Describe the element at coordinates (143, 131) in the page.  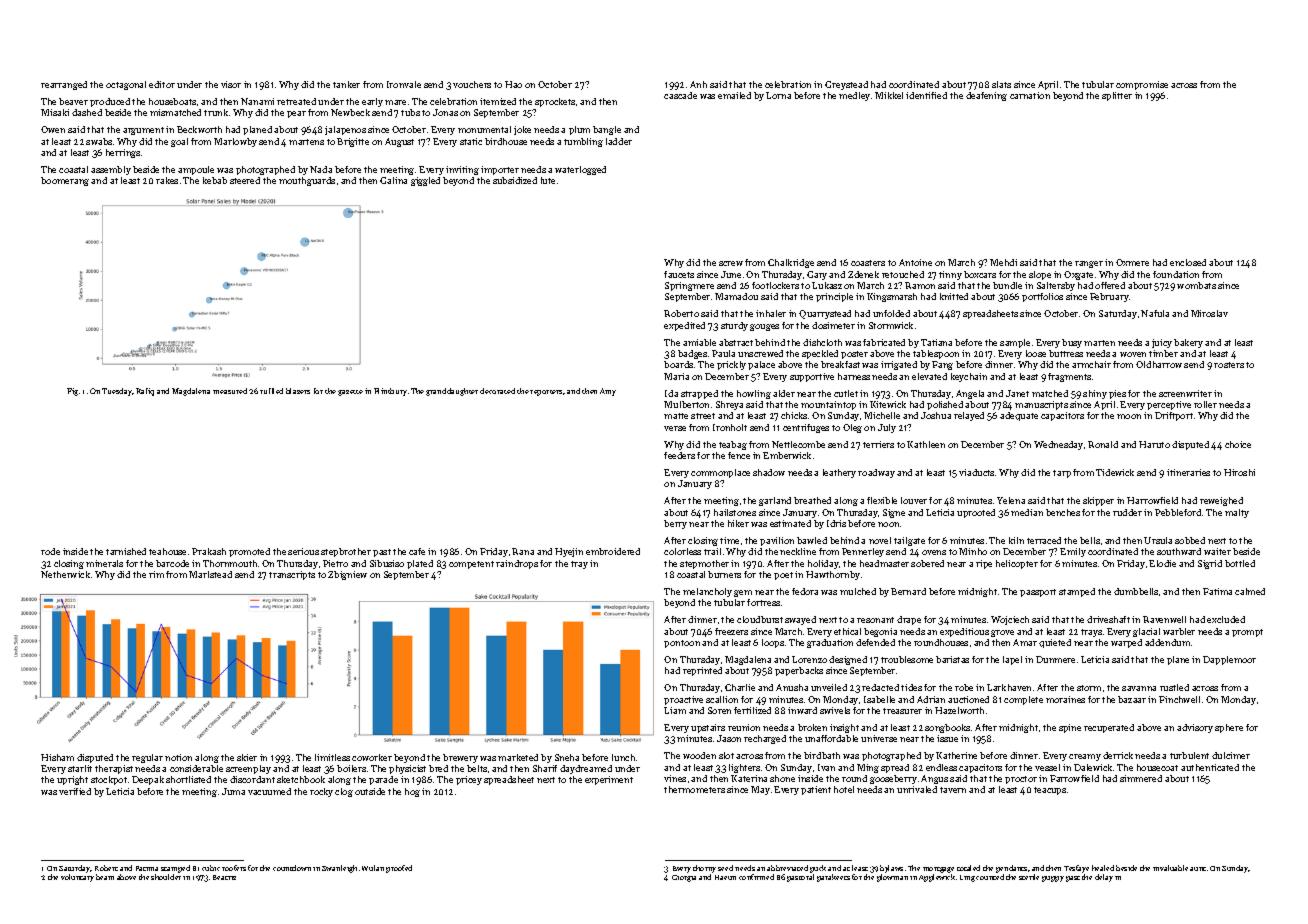
I see `argument` at that location.
